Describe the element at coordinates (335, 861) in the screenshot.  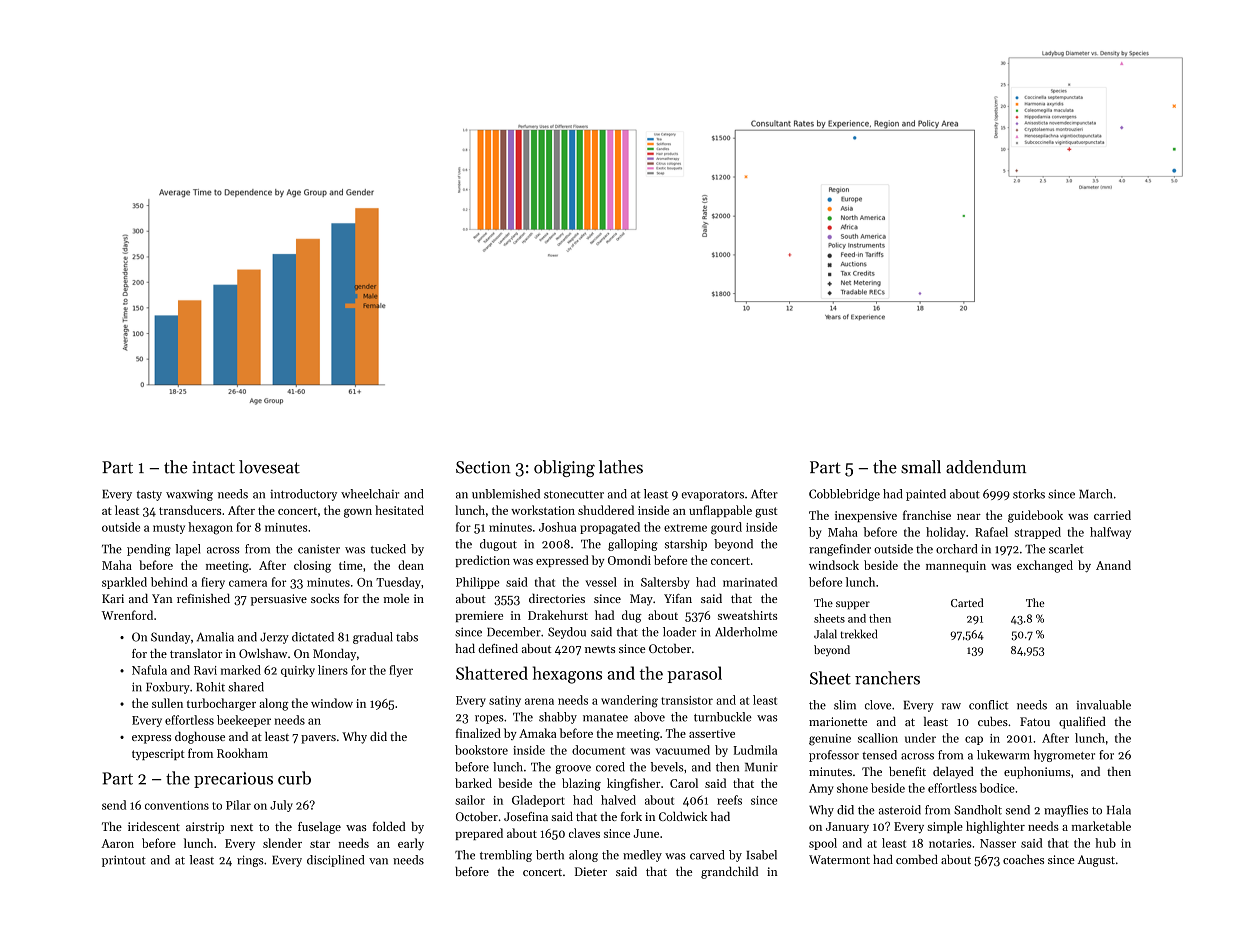
I see `disciplined` at that location.
